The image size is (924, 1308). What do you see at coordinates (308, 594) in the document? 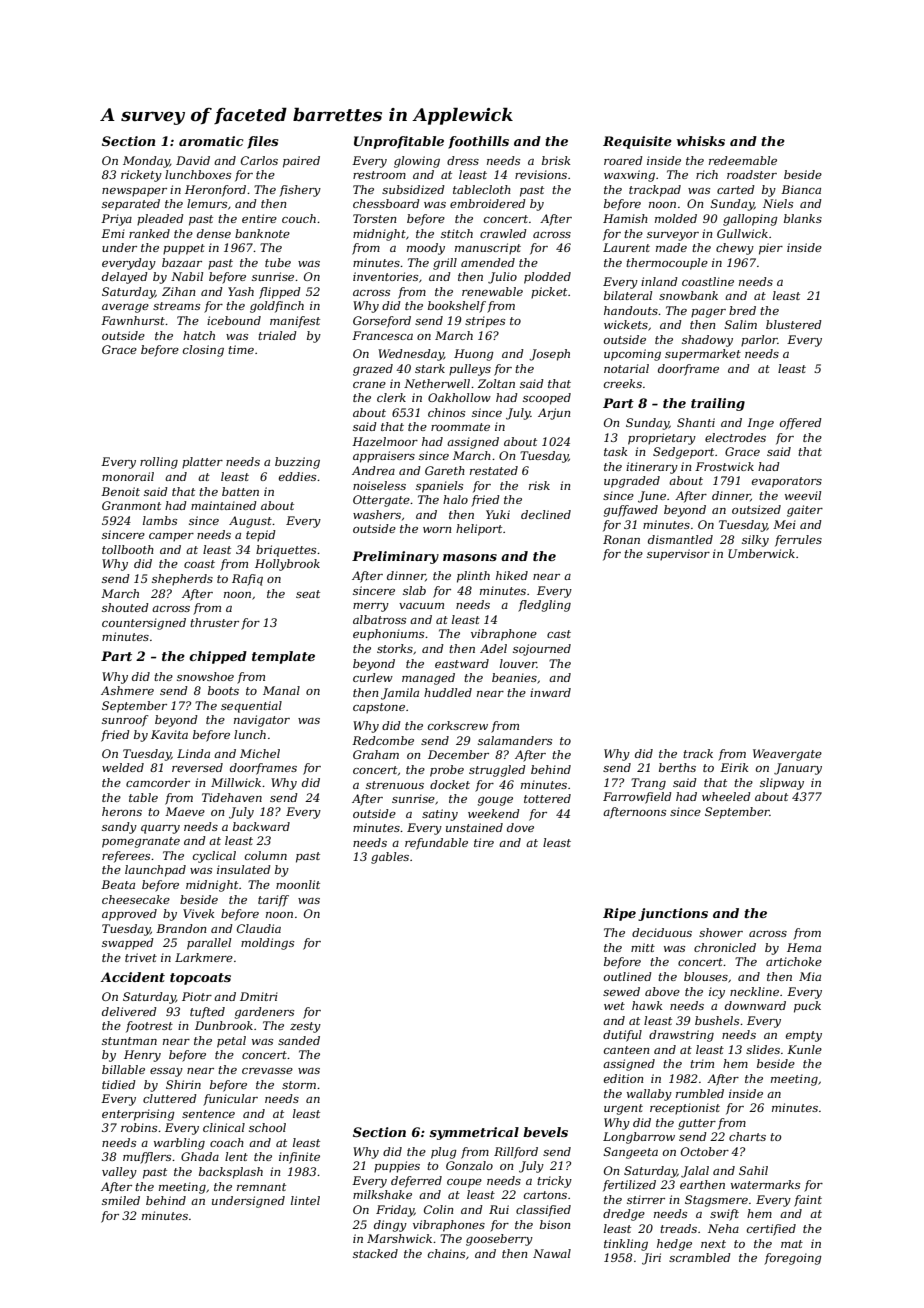
I see `seat` at bounding box center [308, 594].
